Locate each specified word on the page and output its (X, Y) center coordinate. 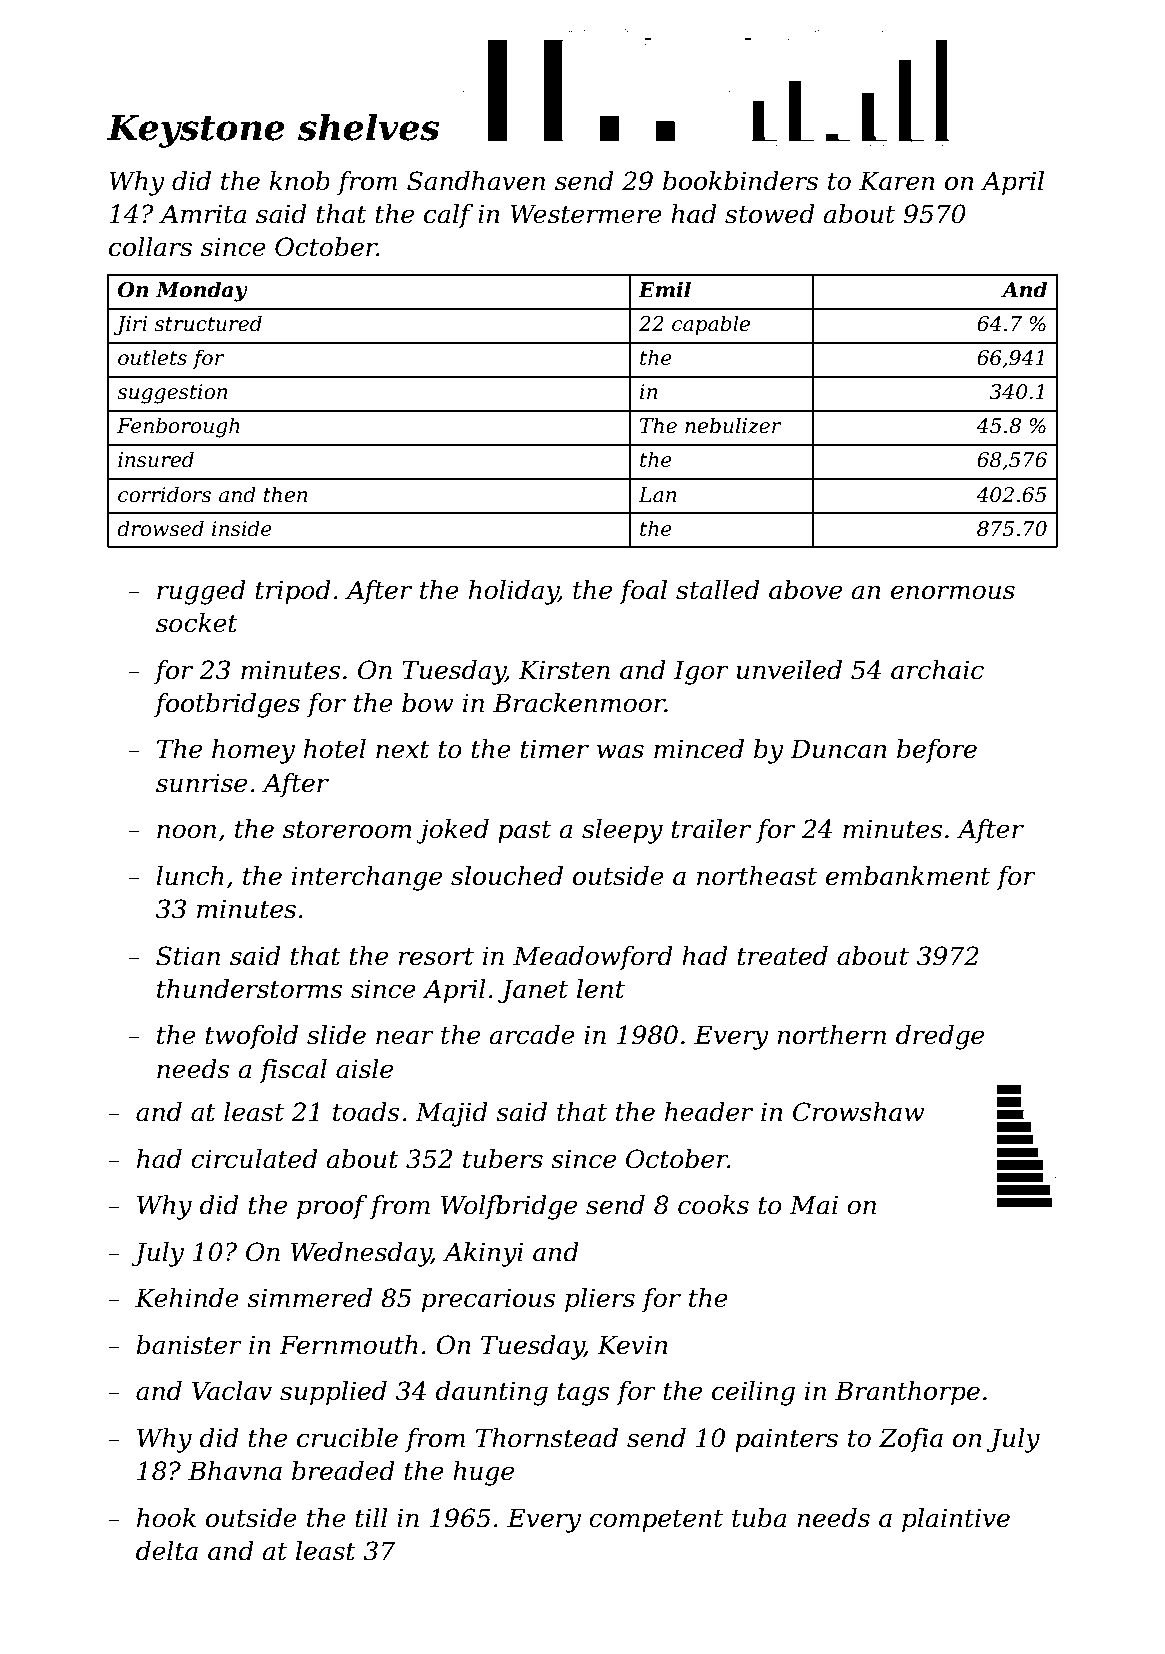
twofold (252, 1037)
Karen (897, 181)
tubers (503, 1159)
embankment (908, 876)
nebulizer (733, 425)
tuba (759, 1518)
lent (601, 989)
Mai (814, 1205)
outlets (152, 357)
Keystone (196, 131)
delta (167, 1551)
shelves (368, 127)
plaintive (956, 1520)
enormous (953, 592)
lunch (190, 876)
